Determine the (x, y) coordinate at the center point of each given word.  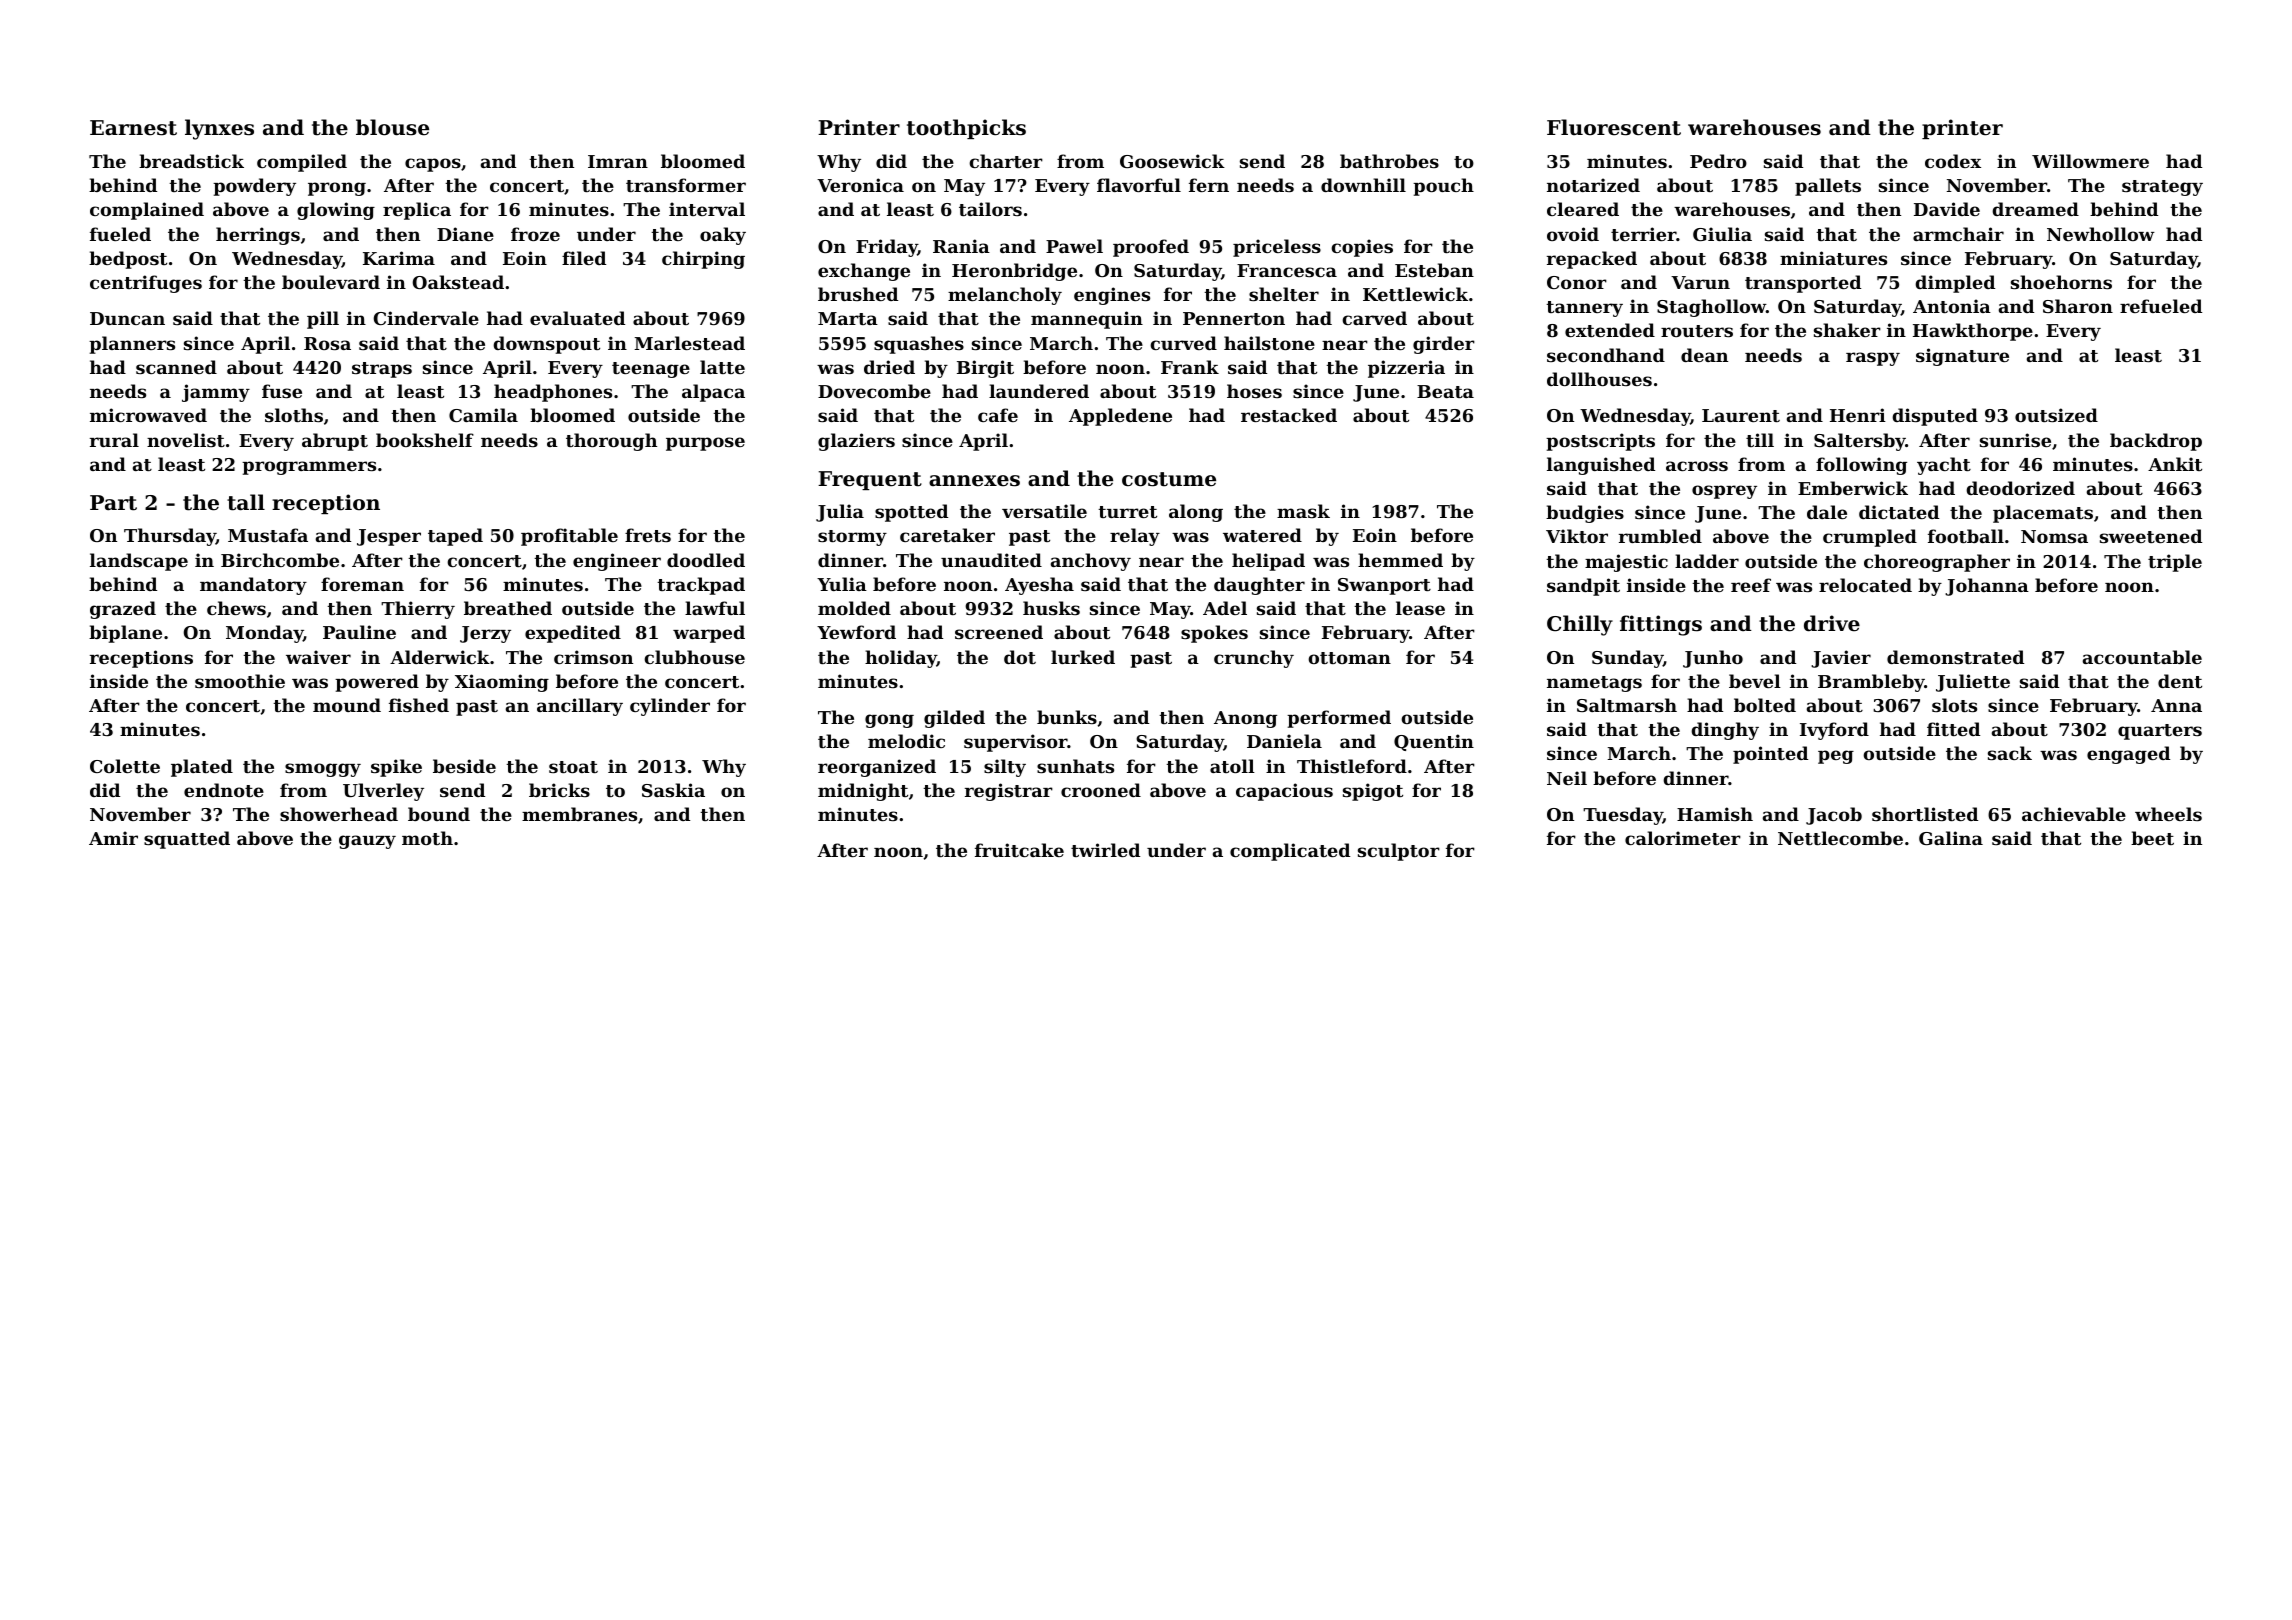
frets (648, 535)
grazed (123, 610)
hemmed (1400, 560)
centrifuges (146, 284)
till (1760, 440)
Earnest (133, 128)
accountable (2142, 657)
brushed (858, 294)
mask (1303, 511)
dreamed (2035, 209)
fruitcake (1019, 850)
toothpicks (966, 129)
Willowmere (2090, 161)
